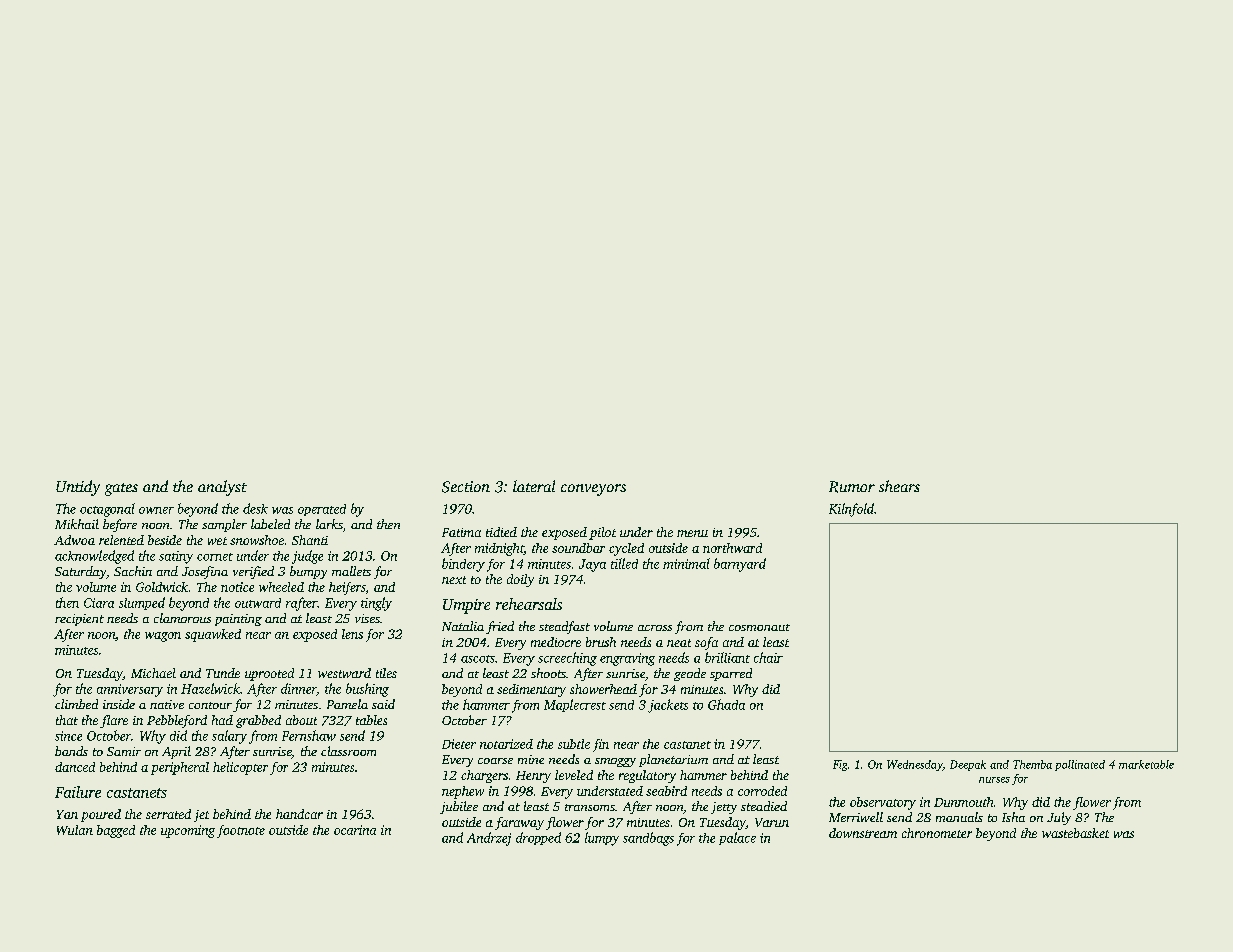  Describe the element at coordinates (165, 540) in the page. I see `beside` at that location.
